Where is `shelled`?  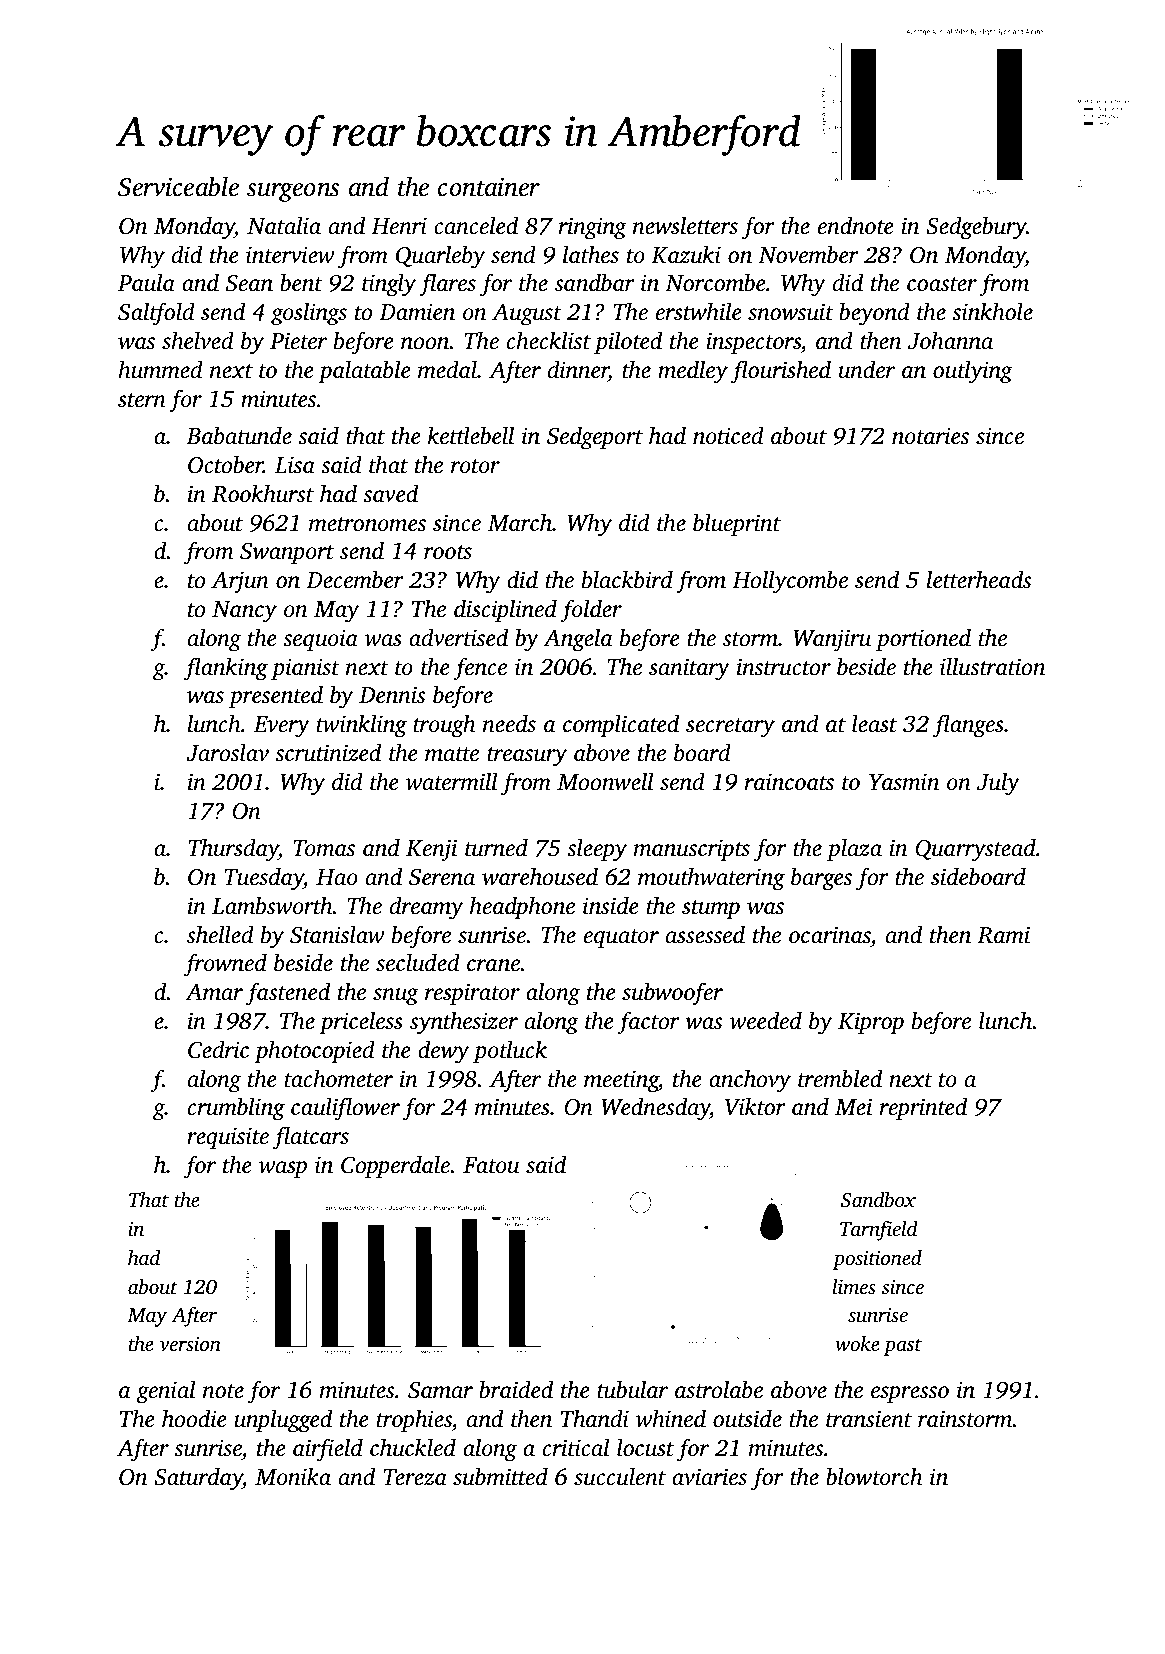 shelled is located at coordinates (220, 934).
